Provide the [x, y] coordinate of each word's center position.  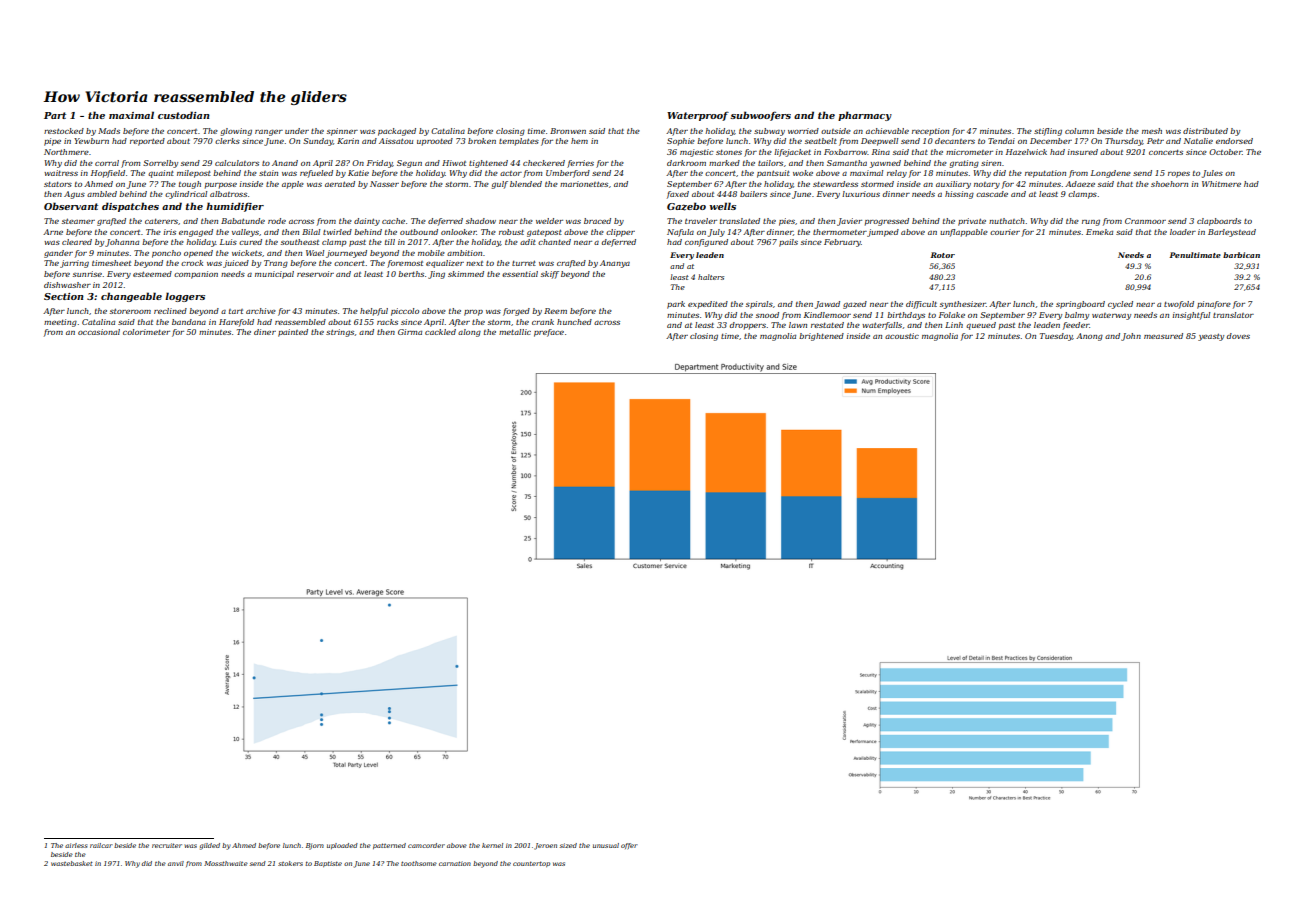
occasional [99, 332]
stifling [1048, 132]
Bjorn [315, 846]
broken [482, 141]
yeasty [1211, 337]
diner [265, 332]
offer [629, 846]
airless [76, 845]
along [469, 333]
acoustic [902, 336]
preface [549, 333]
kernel [492, 845]
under [297, 131]
